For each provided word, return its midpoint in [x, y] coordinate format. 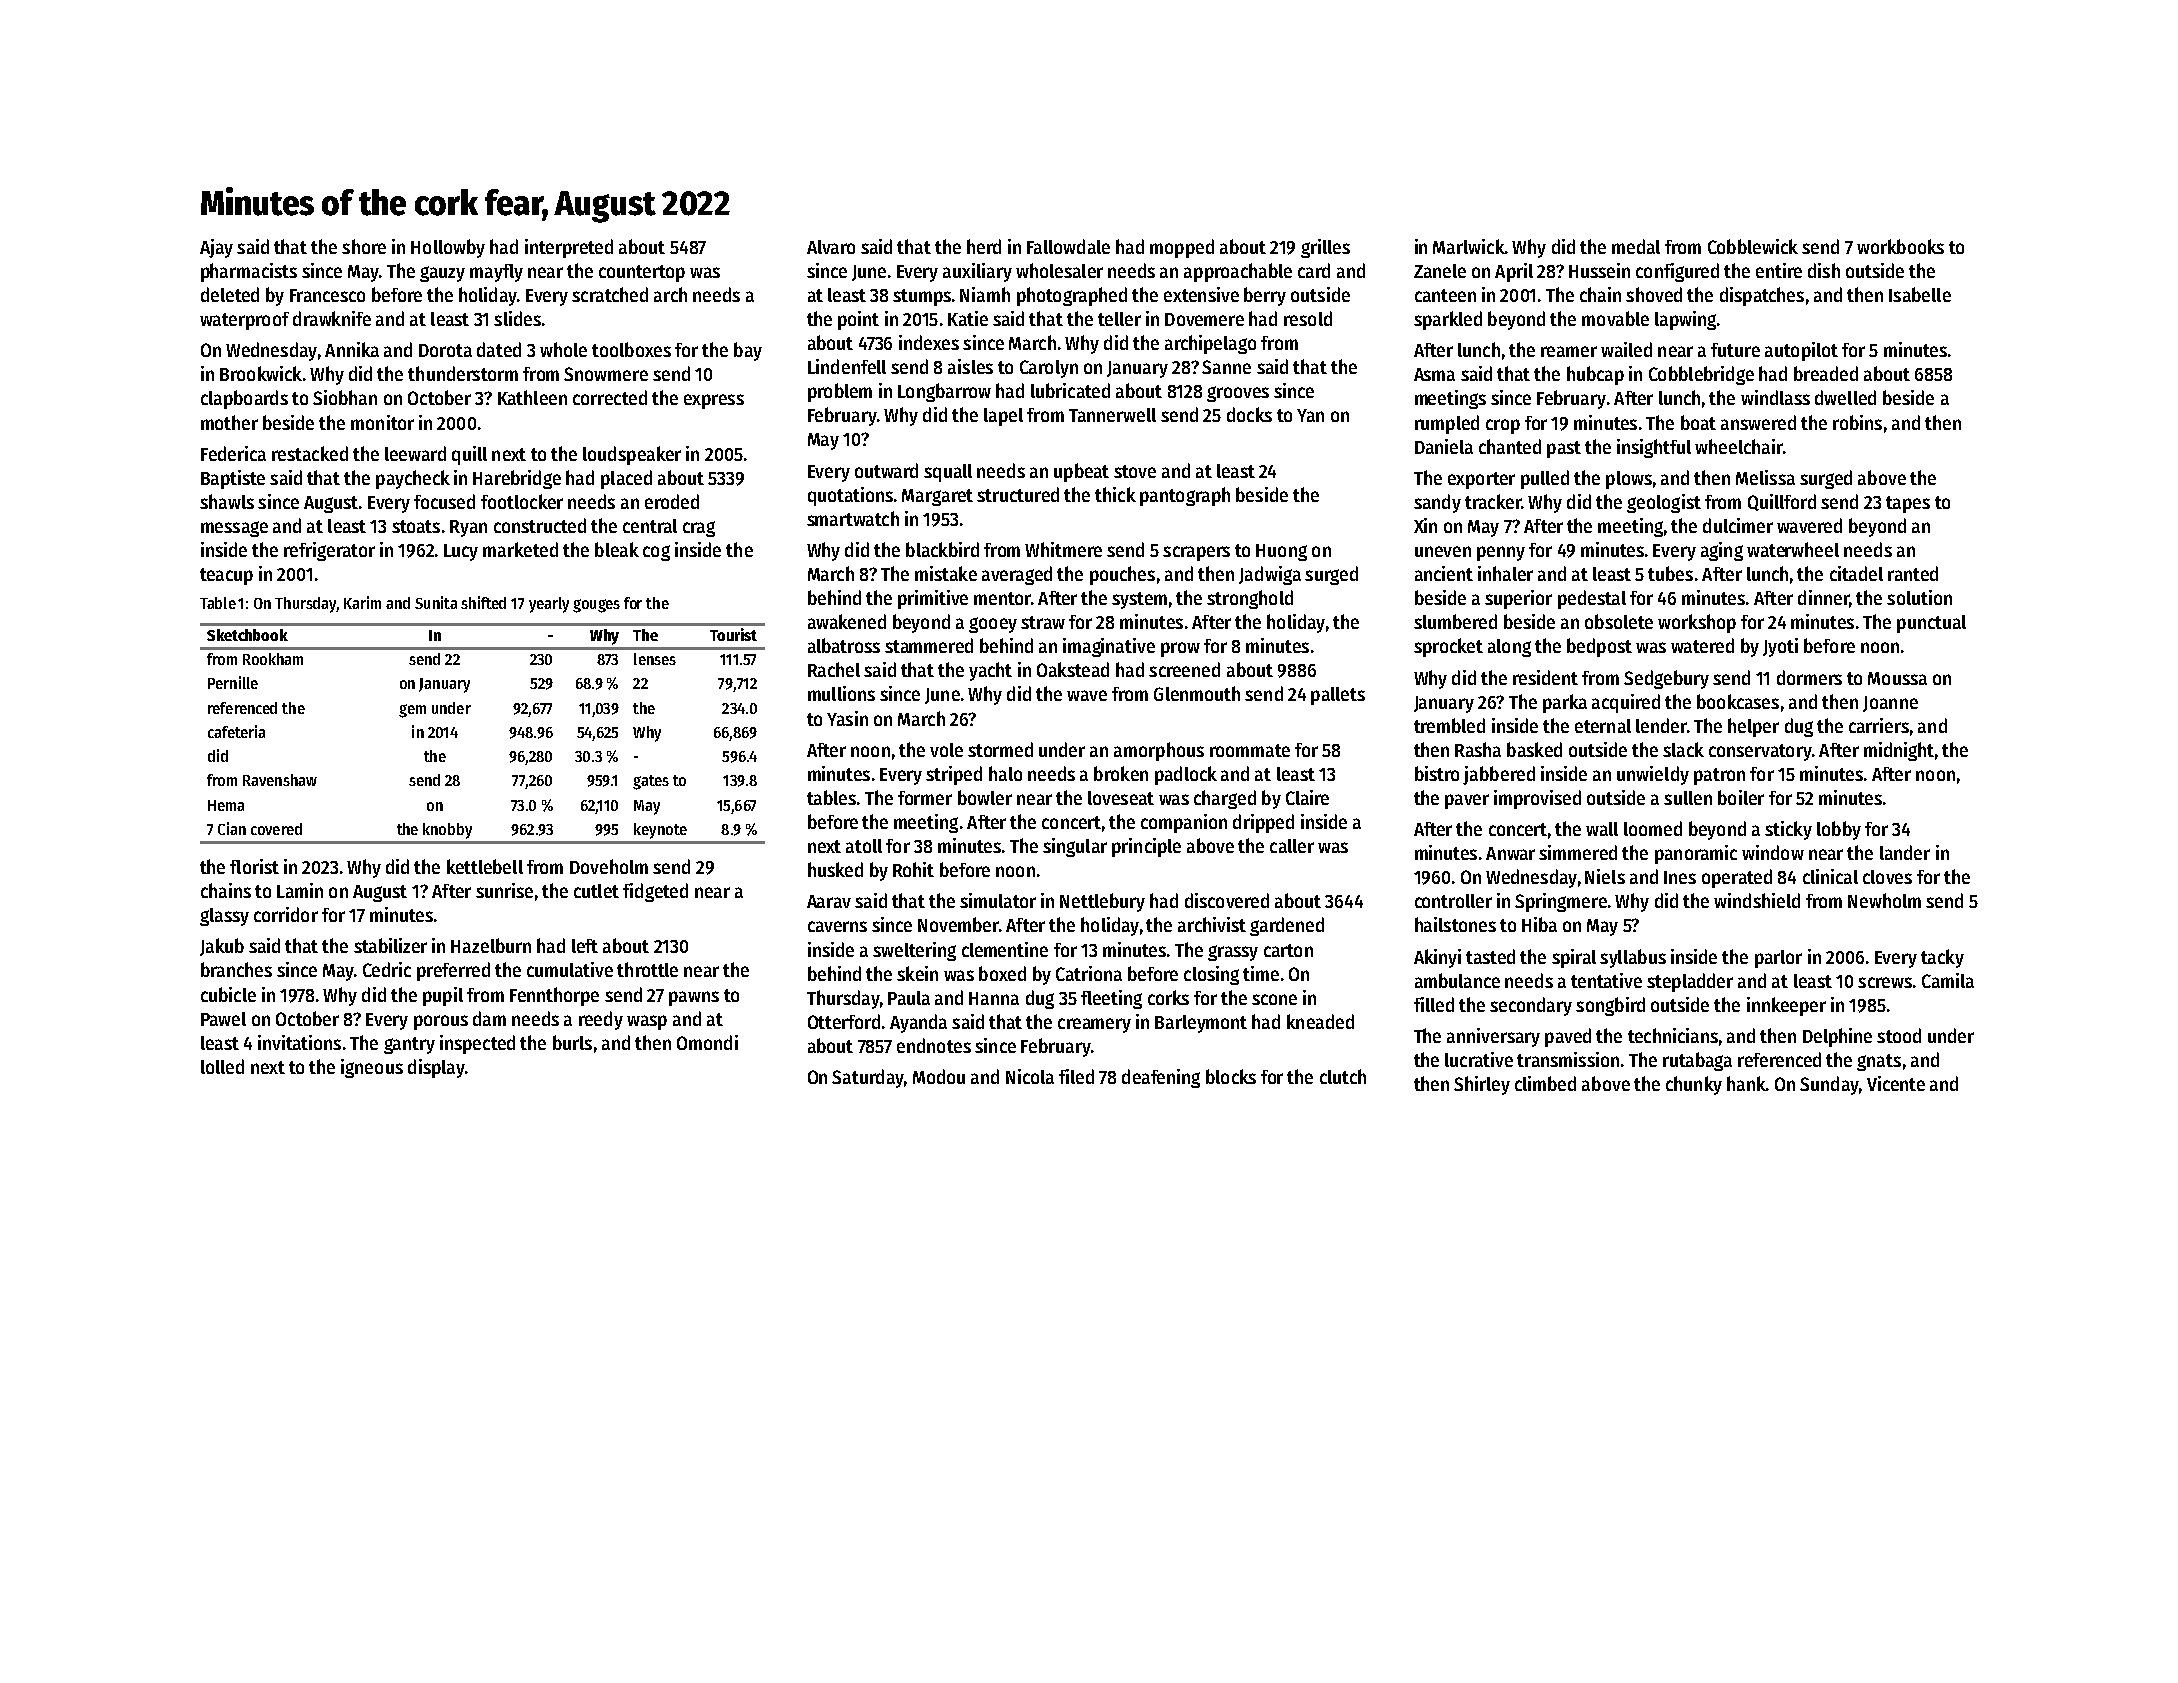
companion [1184, 823]
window [1773, 852]
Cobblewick [1753, 246]
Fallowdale [1068, 246]
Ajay [216, 248]
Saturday [868, 1078]
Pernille [233, 682]
